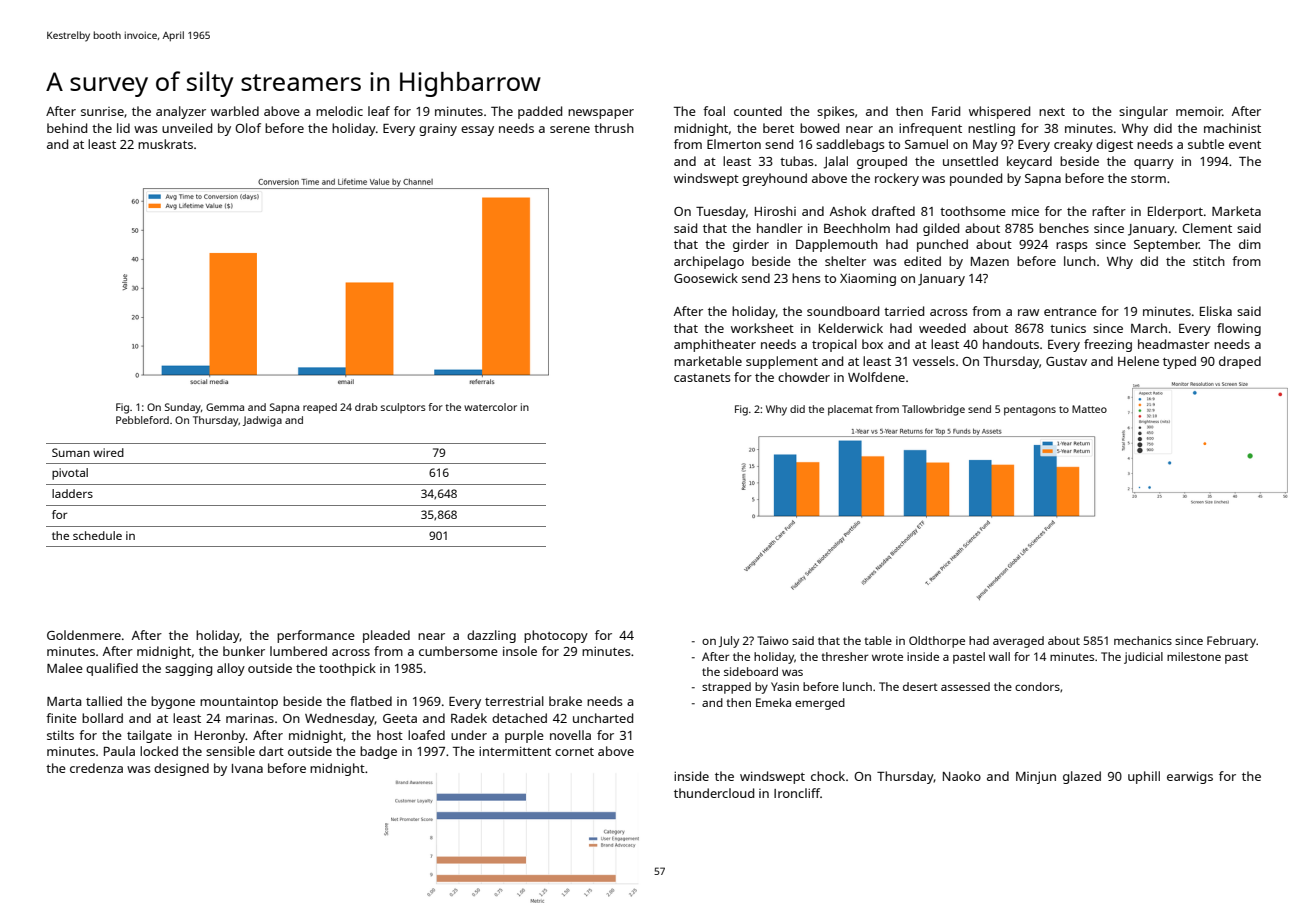 This document has height=924, width=1308. I want to click on mechanics, so click(1143, 640).
